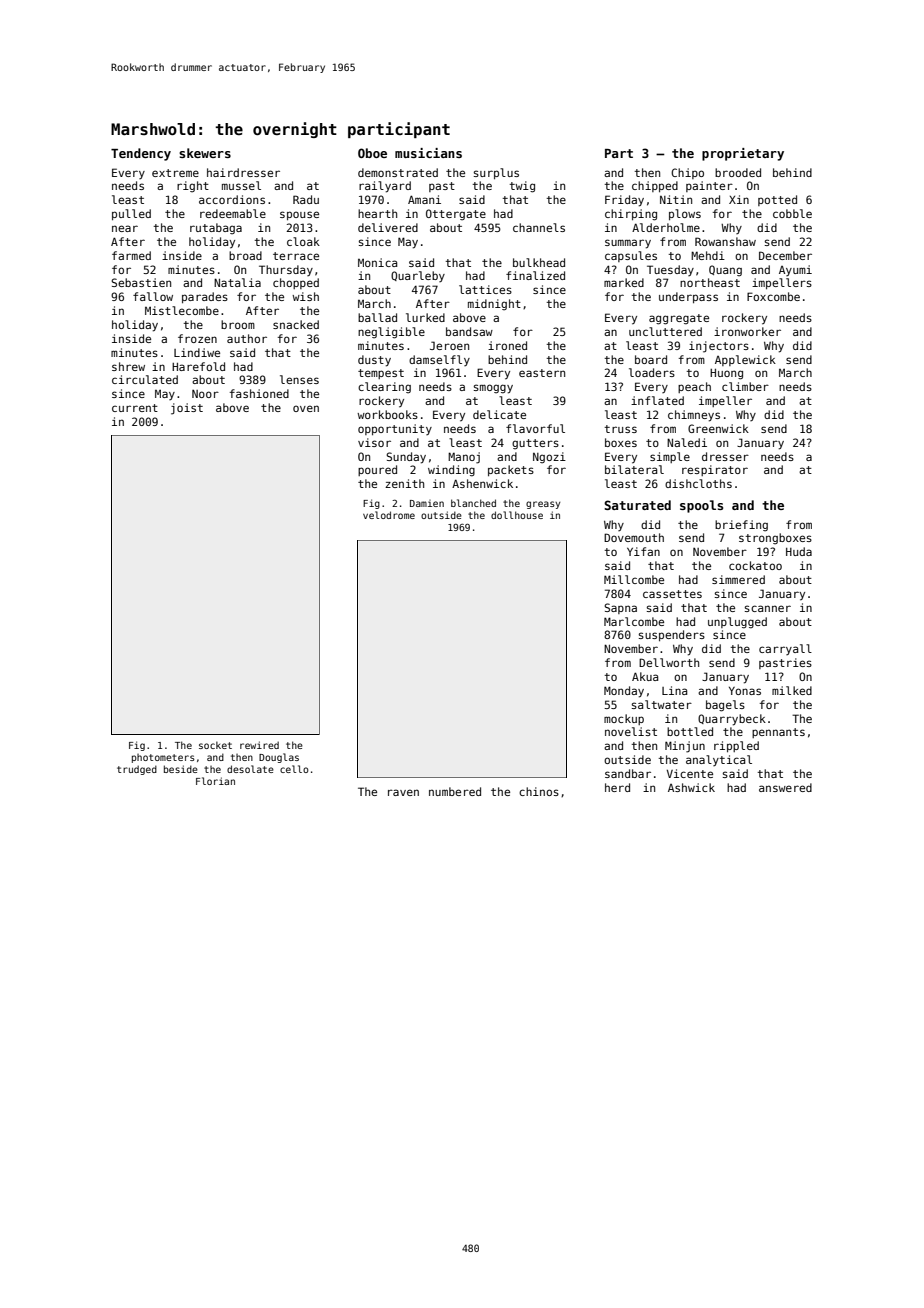 The width and height of the screenshot is (924, 1308). Describe the element at coordinates (745, 386) in the screenshot. I see `climber` at that location.
